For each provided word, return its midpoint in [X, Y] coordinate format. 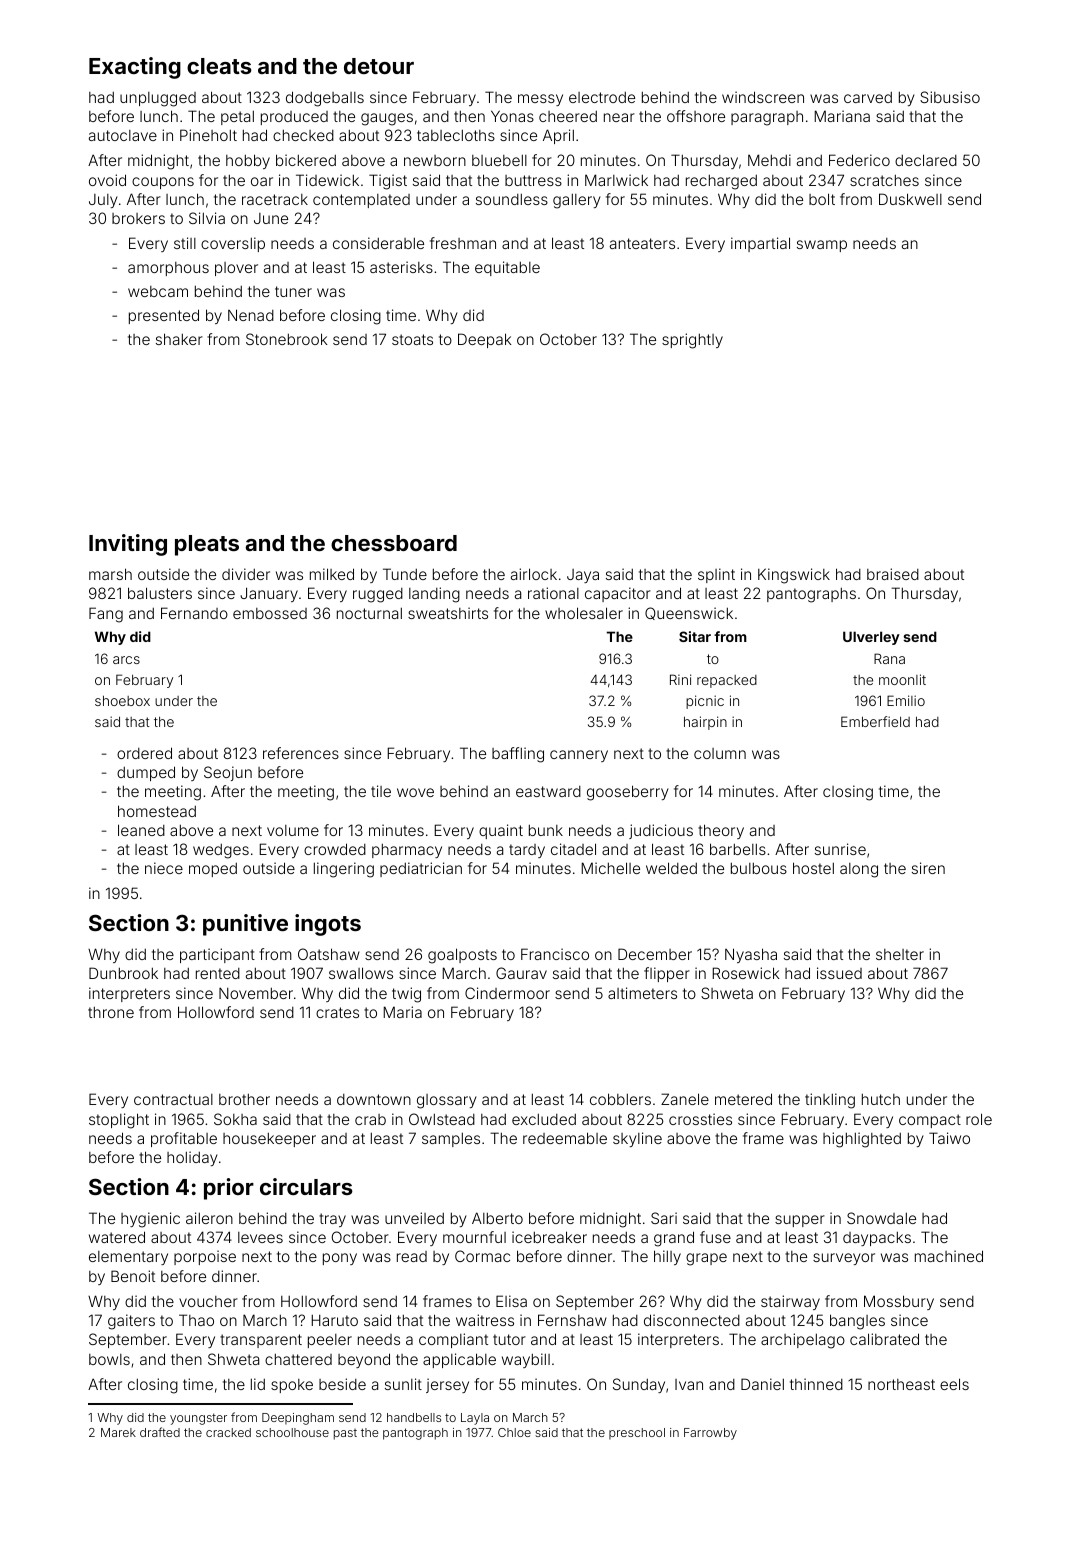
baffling [518, 755]
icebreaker [549, 1237]
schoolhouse [292, 1432]
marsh [110, 574]
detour [379, 66]
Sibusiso [950, 97]
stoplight [119, 1121]
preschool [637, 1434]
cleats [219, 66]
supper [800, 1221]
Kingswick [794, 576]
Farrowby [710, 1434]
